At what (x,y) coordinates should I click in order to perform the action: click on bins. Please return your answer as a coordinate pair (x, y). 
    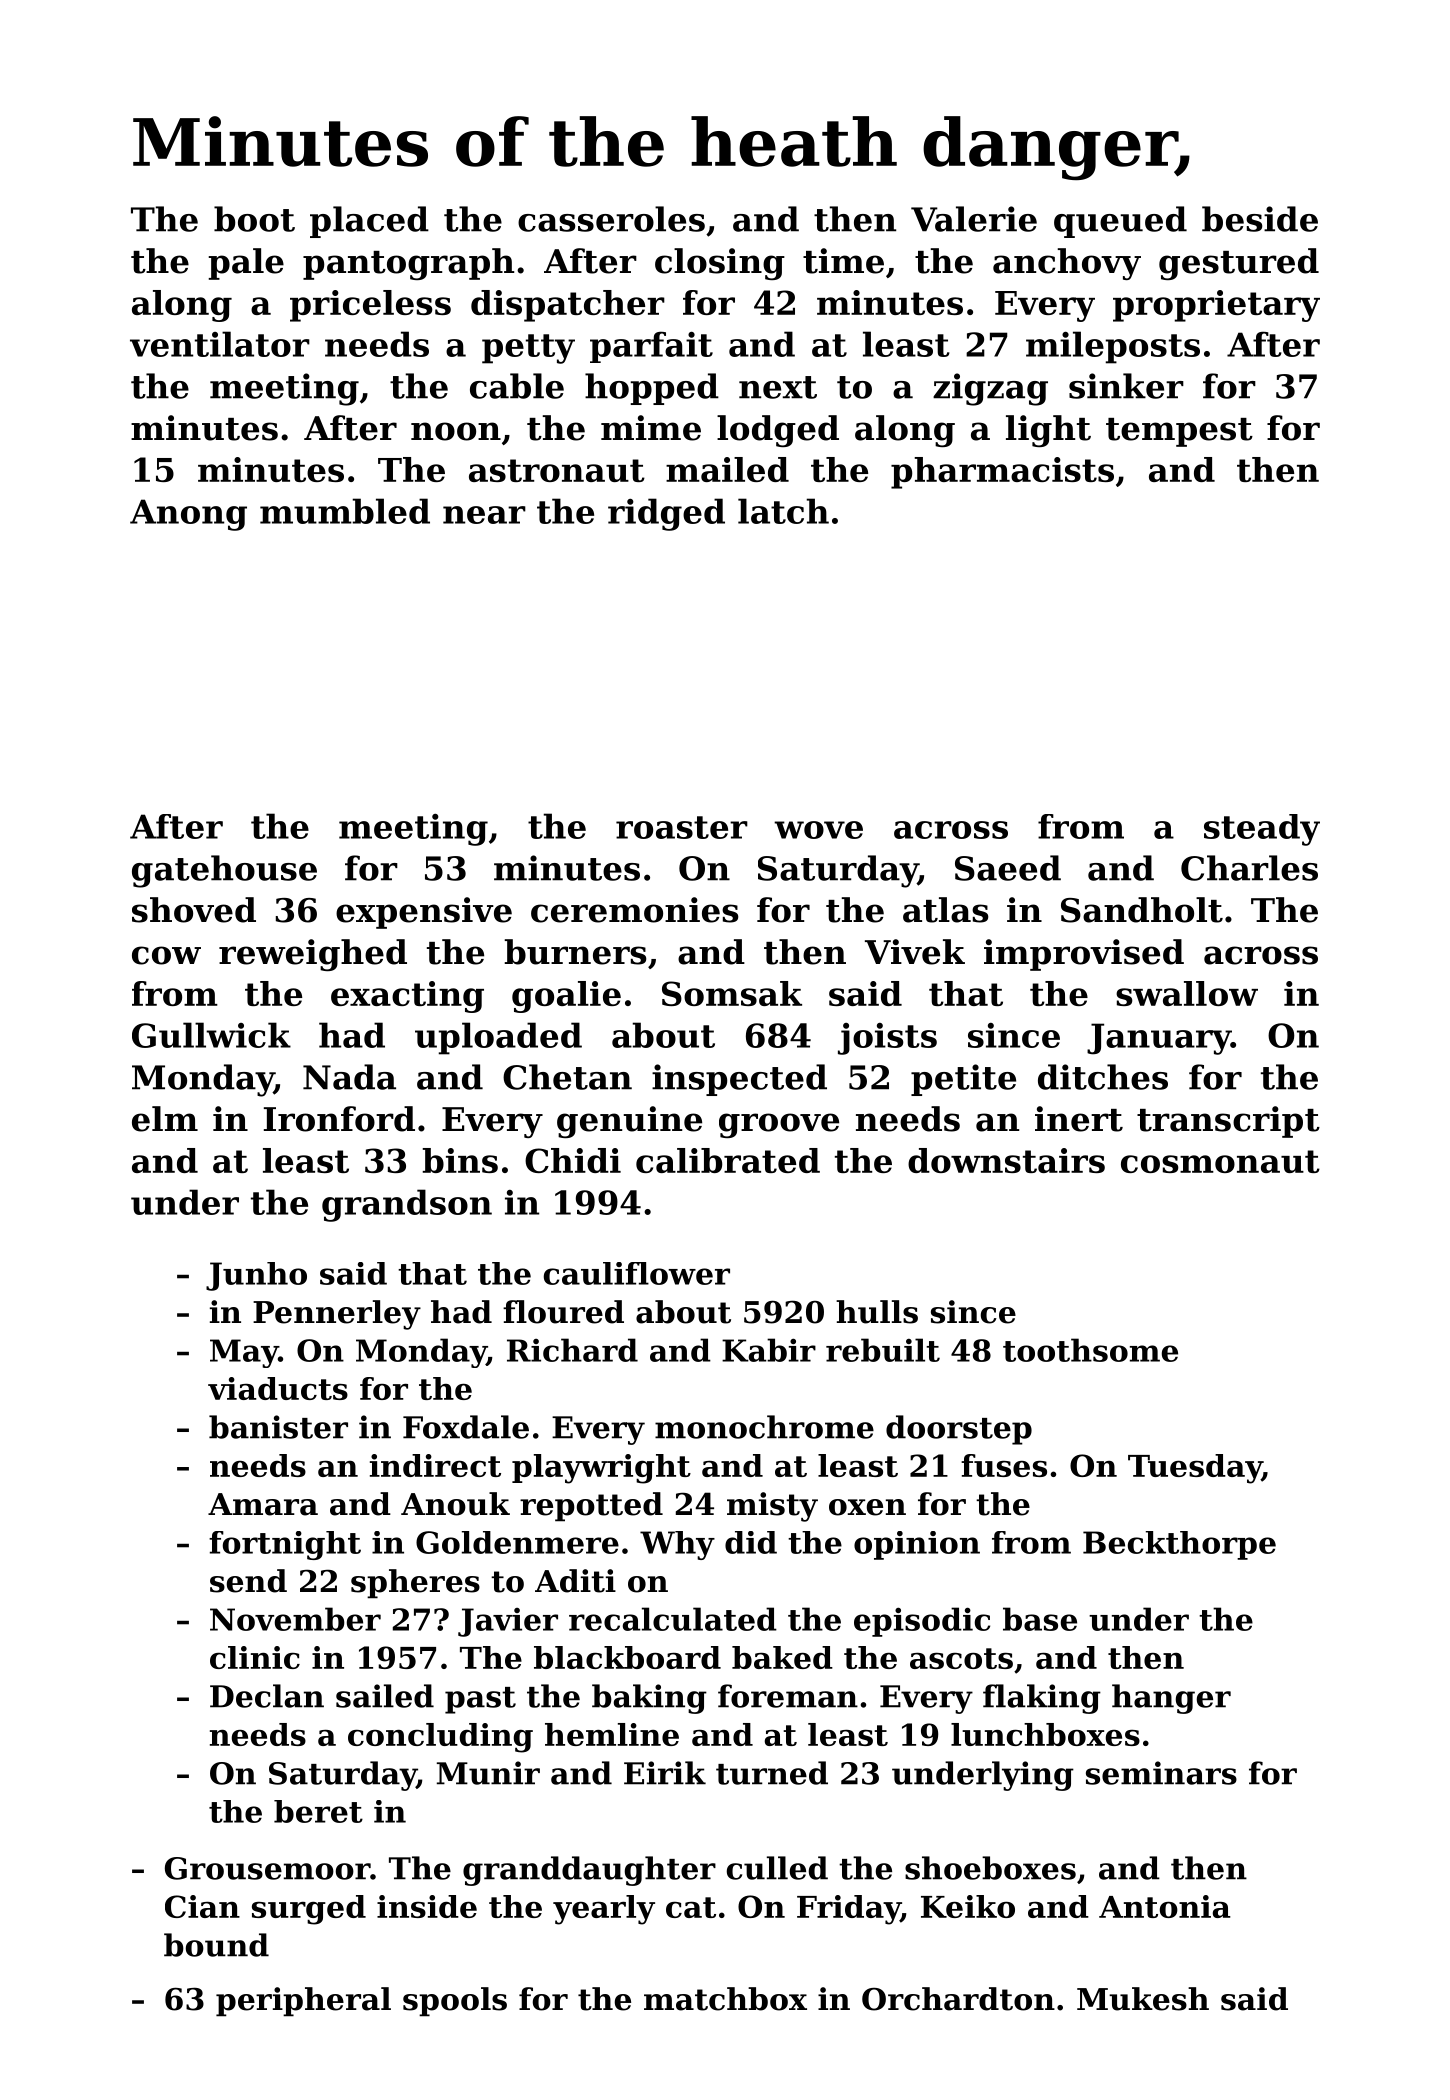
    Looking at the image, I should click on (460, 1160).
